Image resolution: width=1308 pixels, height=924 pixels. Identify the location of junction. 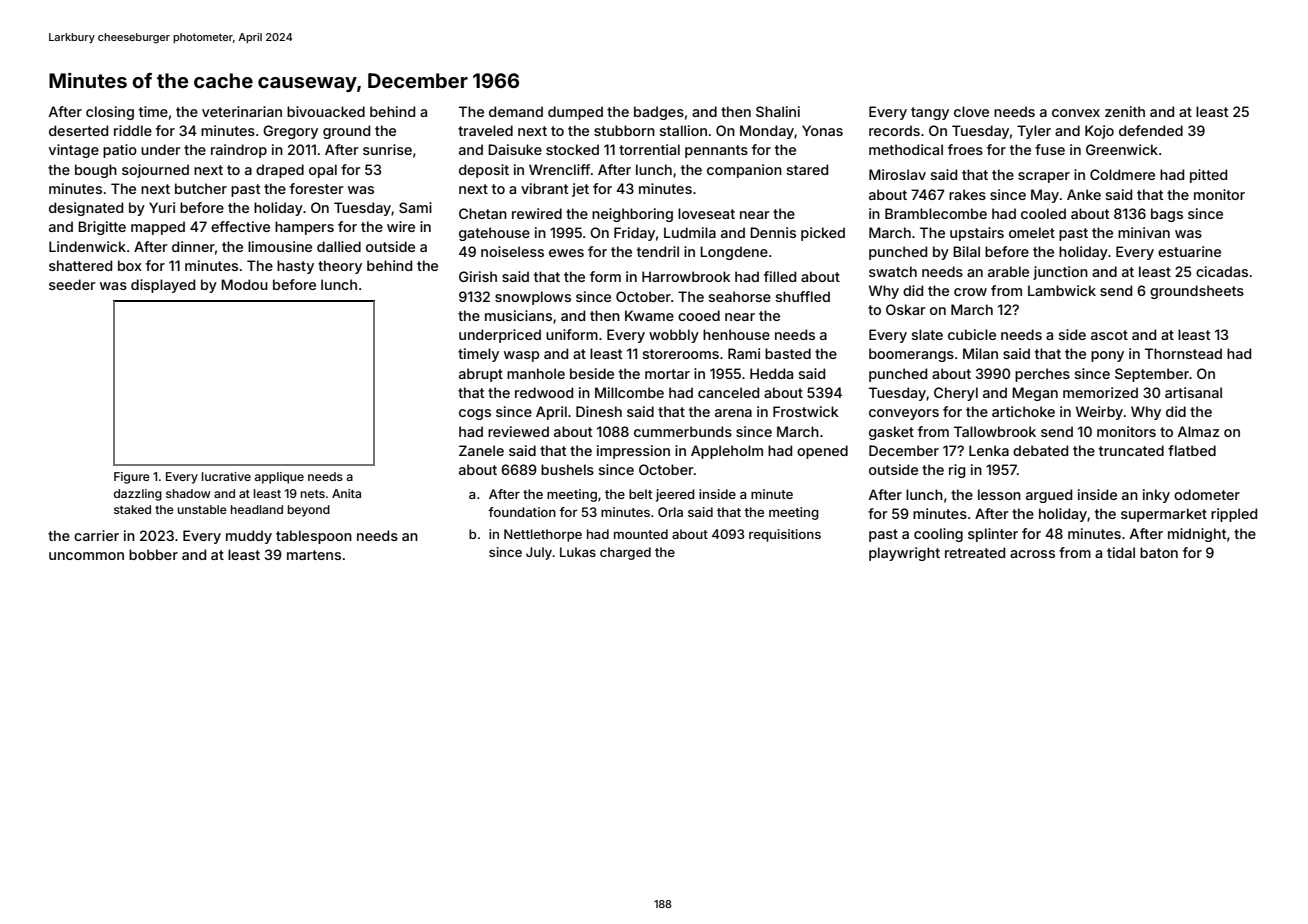
(1060, 273).
